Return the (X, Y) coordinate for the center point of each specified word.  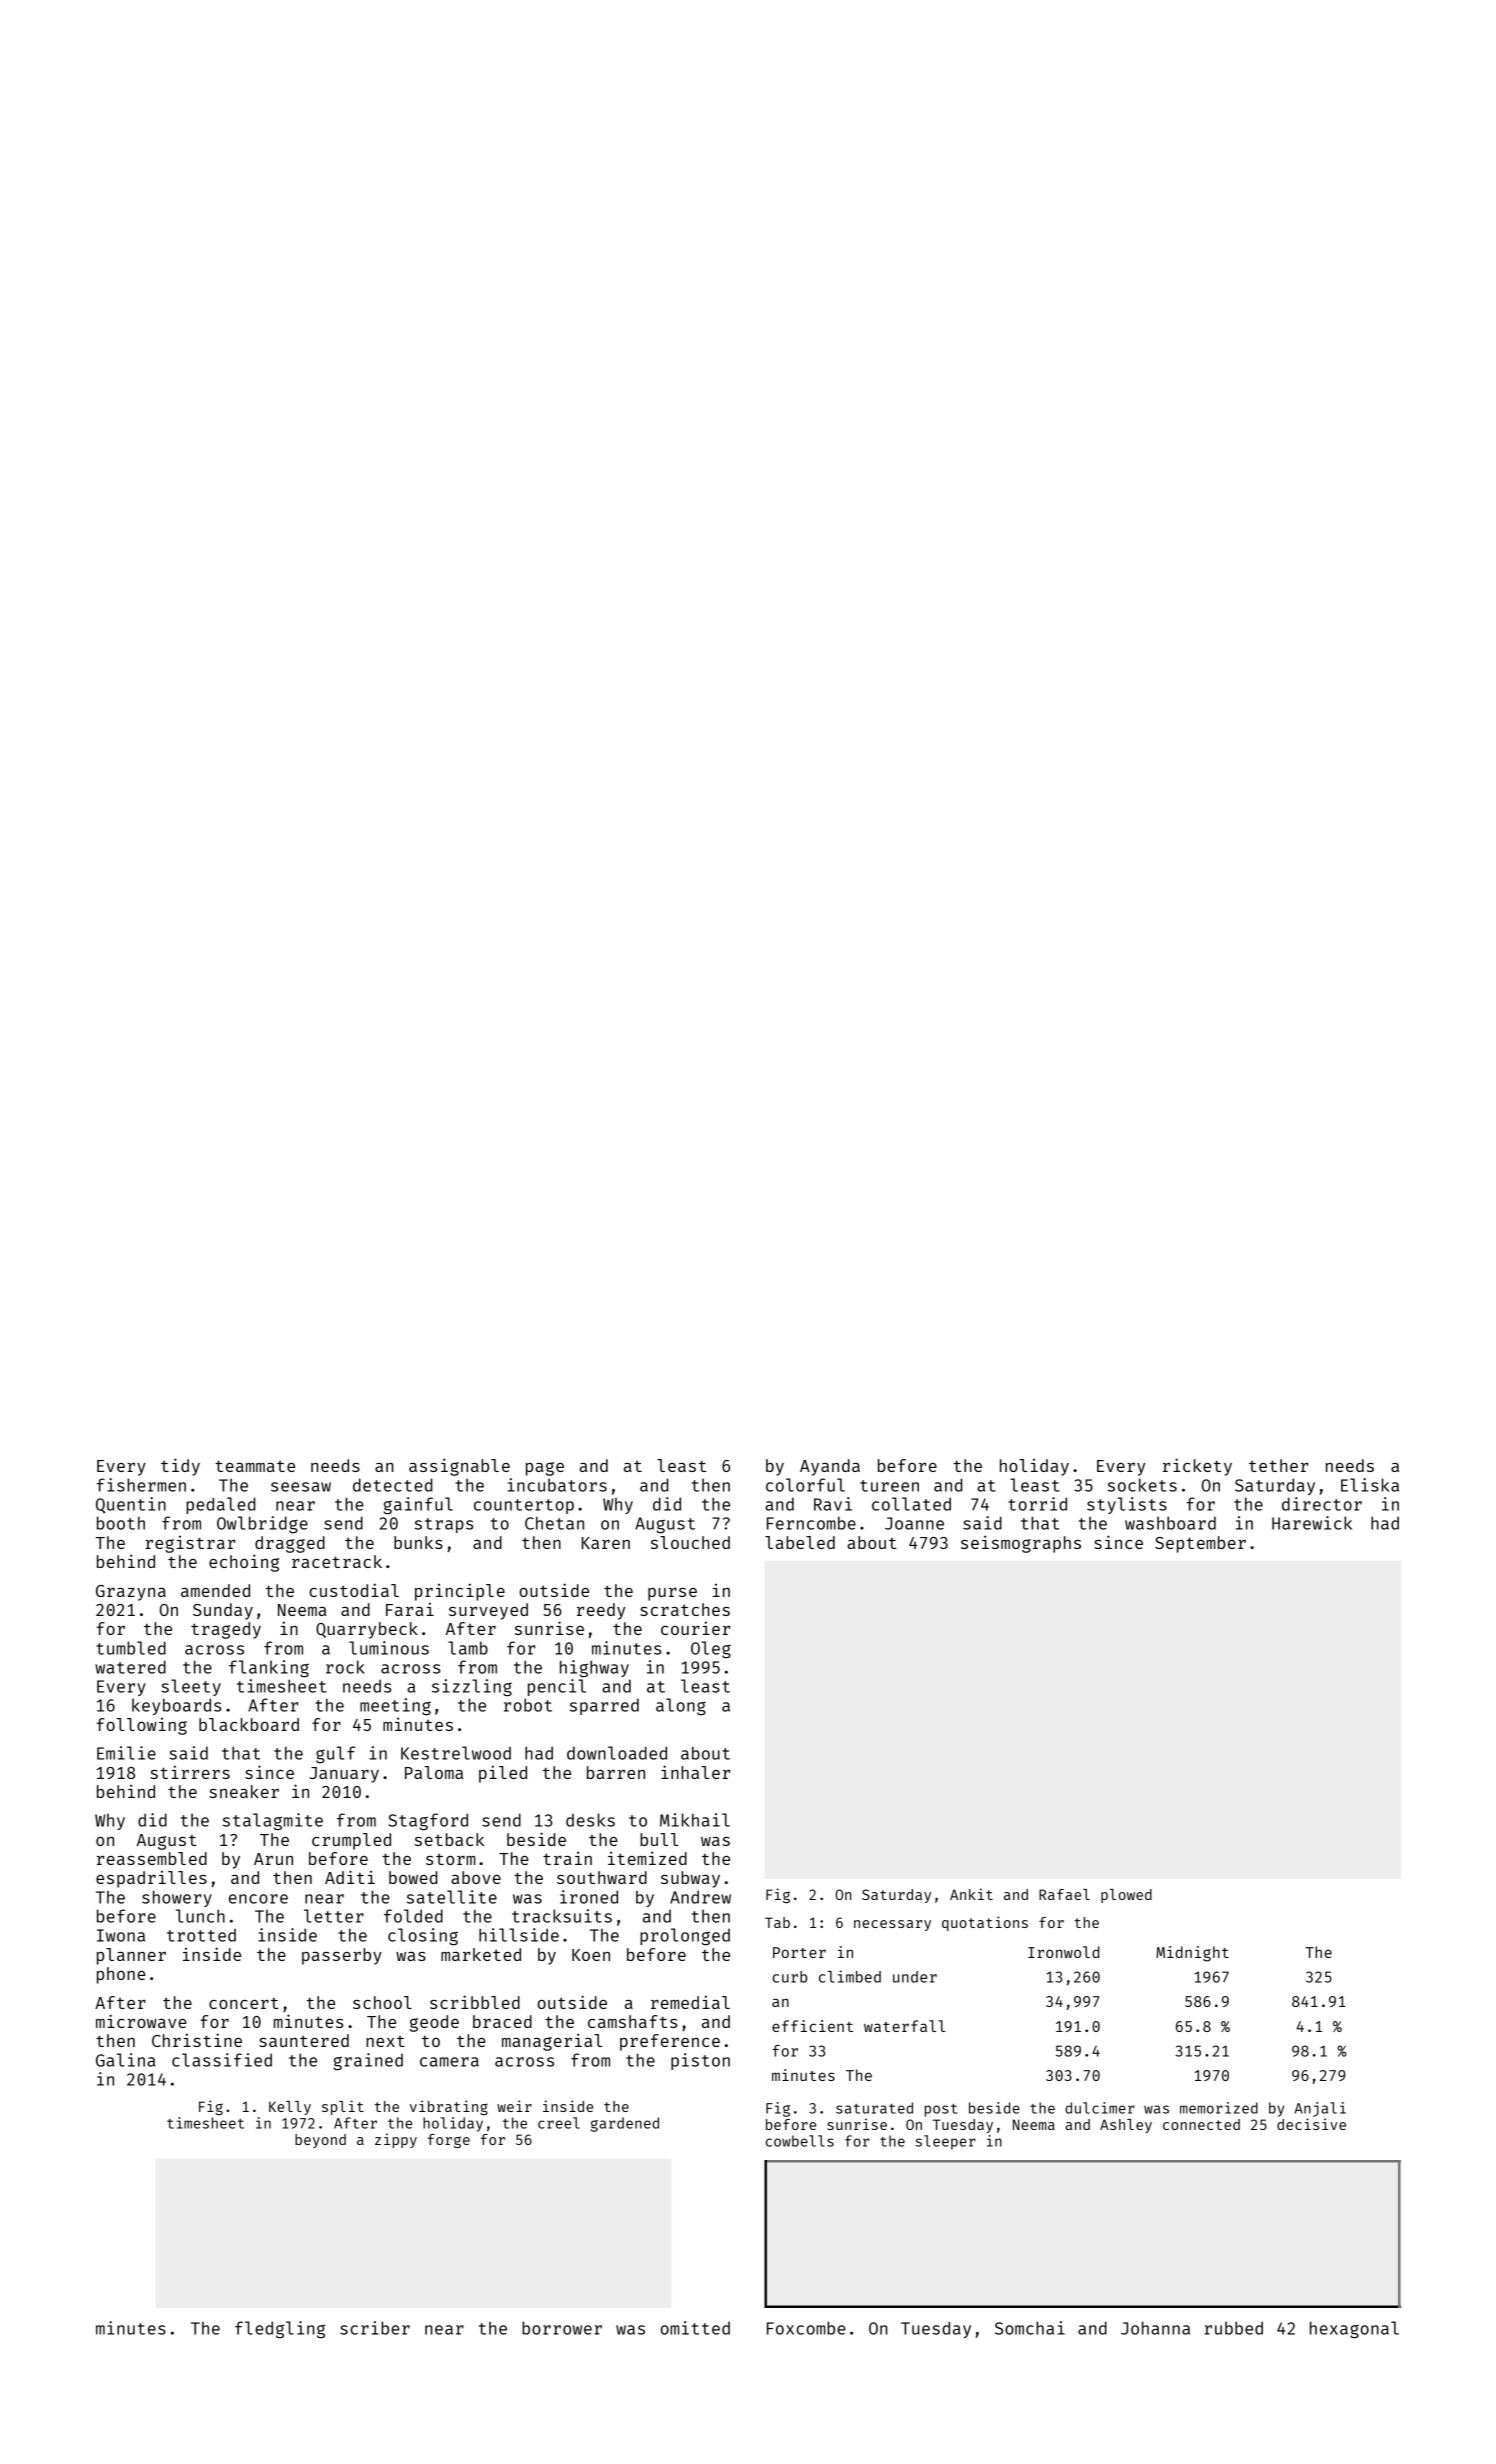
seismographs (1021, 1544)
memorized (1219, 2108)
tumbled (131, 1648)
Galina (125, 2060)
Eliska (1370, 1485)
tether (1278, 1465)
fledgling (280, 2330)
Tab (777, 1922)
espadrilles (151, 1879)
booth (121, 1523)
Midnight (1192, 1954)
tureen (889, 1486)
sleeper (946, 2142)
